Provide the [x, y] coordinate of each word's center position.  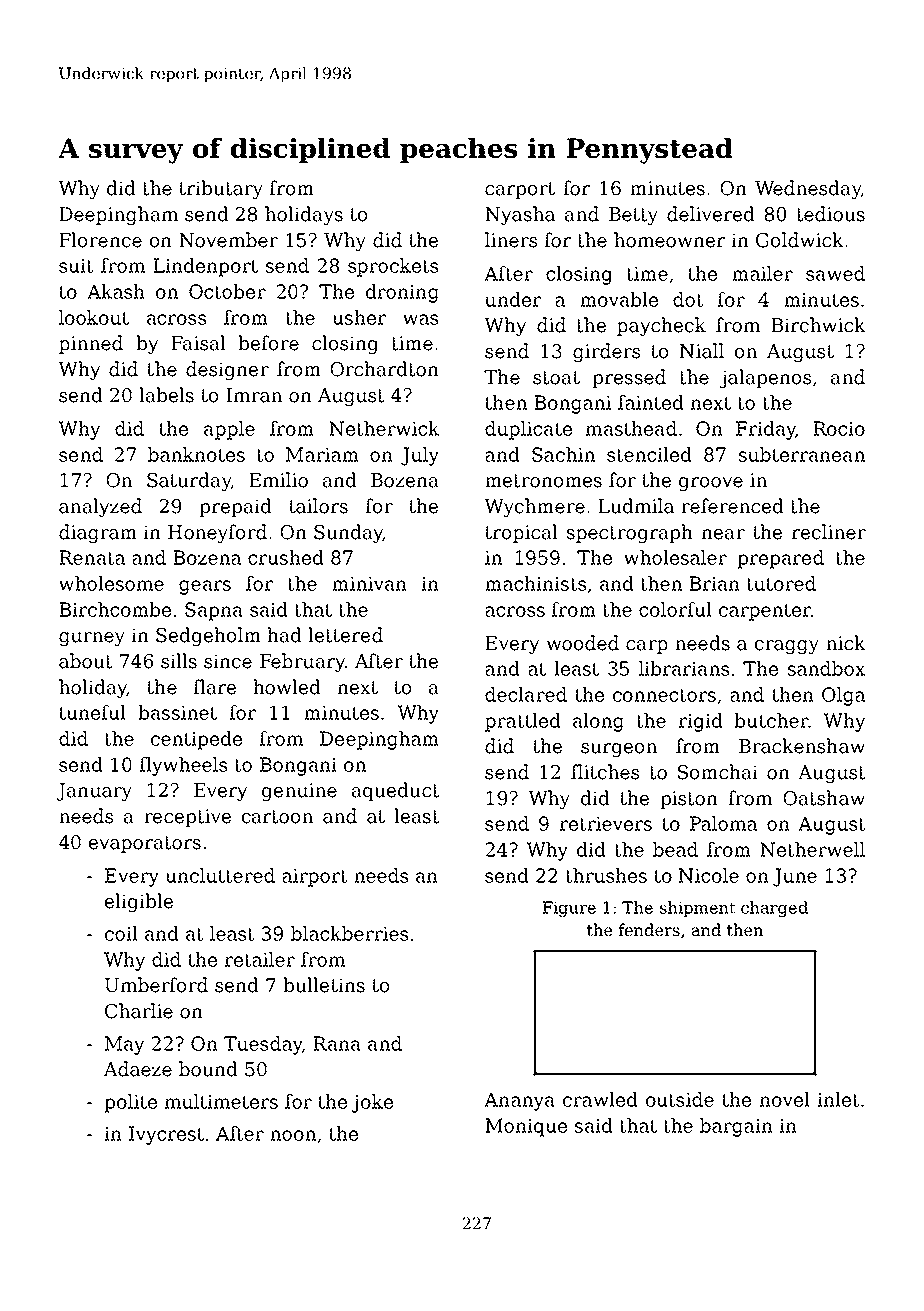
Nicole [709, 875]
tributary [221, 189]
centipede [196, 740]
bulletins [324, 985]
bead [675, 849]
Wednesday [808, 189]
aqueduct [396, 791]
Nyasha [520, 215]
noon [293, 1135]
